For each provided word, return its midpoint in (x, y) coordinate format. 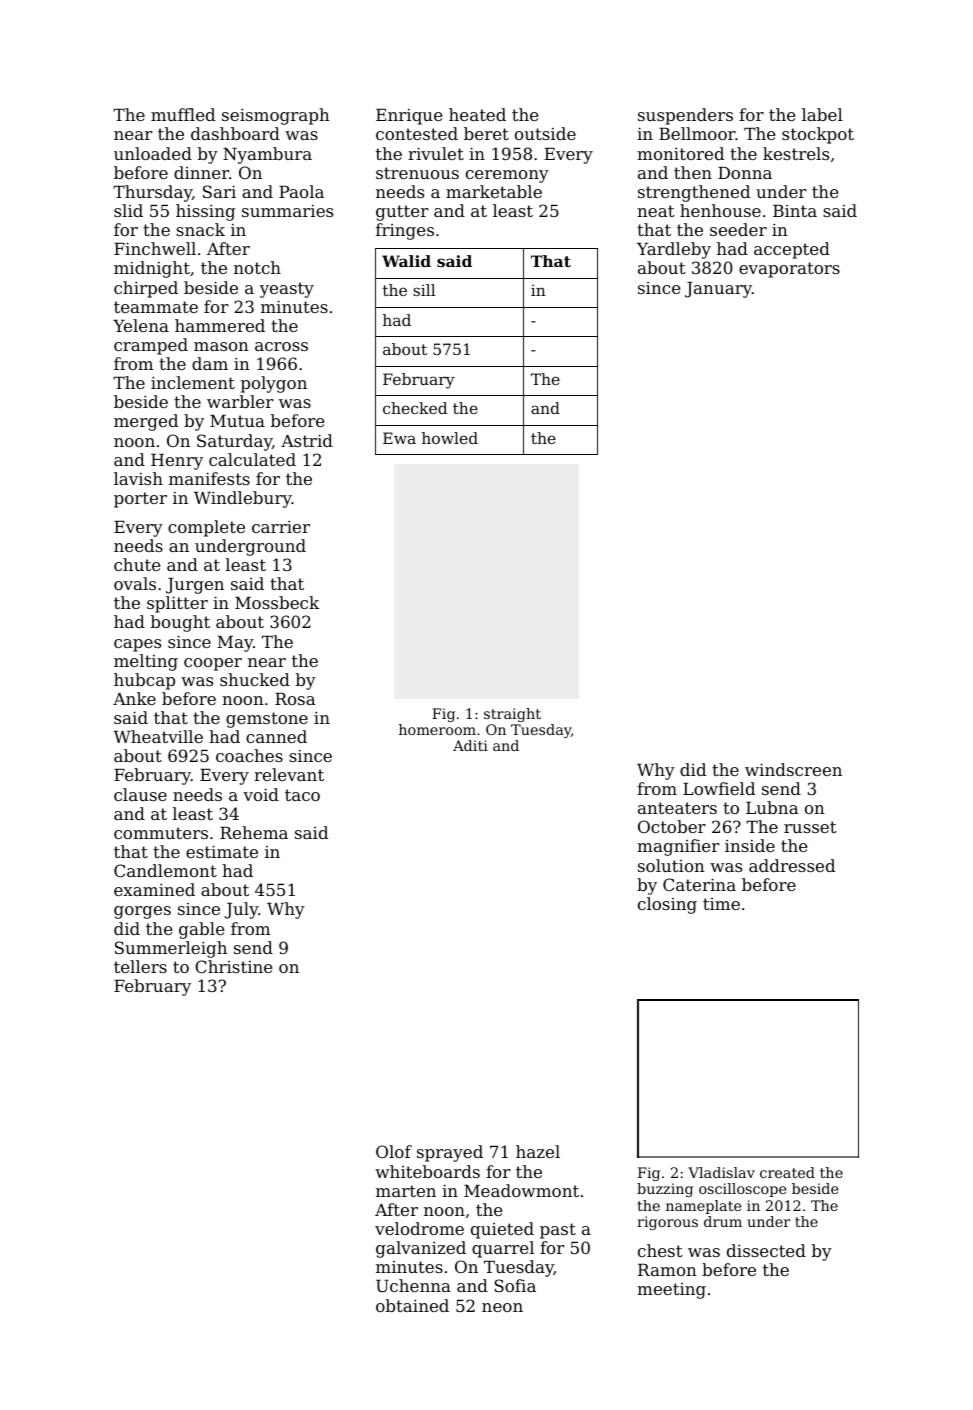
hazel (538, 1151)
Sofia (515, 1285)
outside (545, 133)
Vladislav (721, 1172)
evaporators (789, 270)
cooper (213, 664)
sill (424, 290)
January (718, 290)
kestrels (796, 153)
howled (450, 438)
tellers (140, 966)
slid (128, 210)
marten (406, 1191)
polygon (274, 384)
